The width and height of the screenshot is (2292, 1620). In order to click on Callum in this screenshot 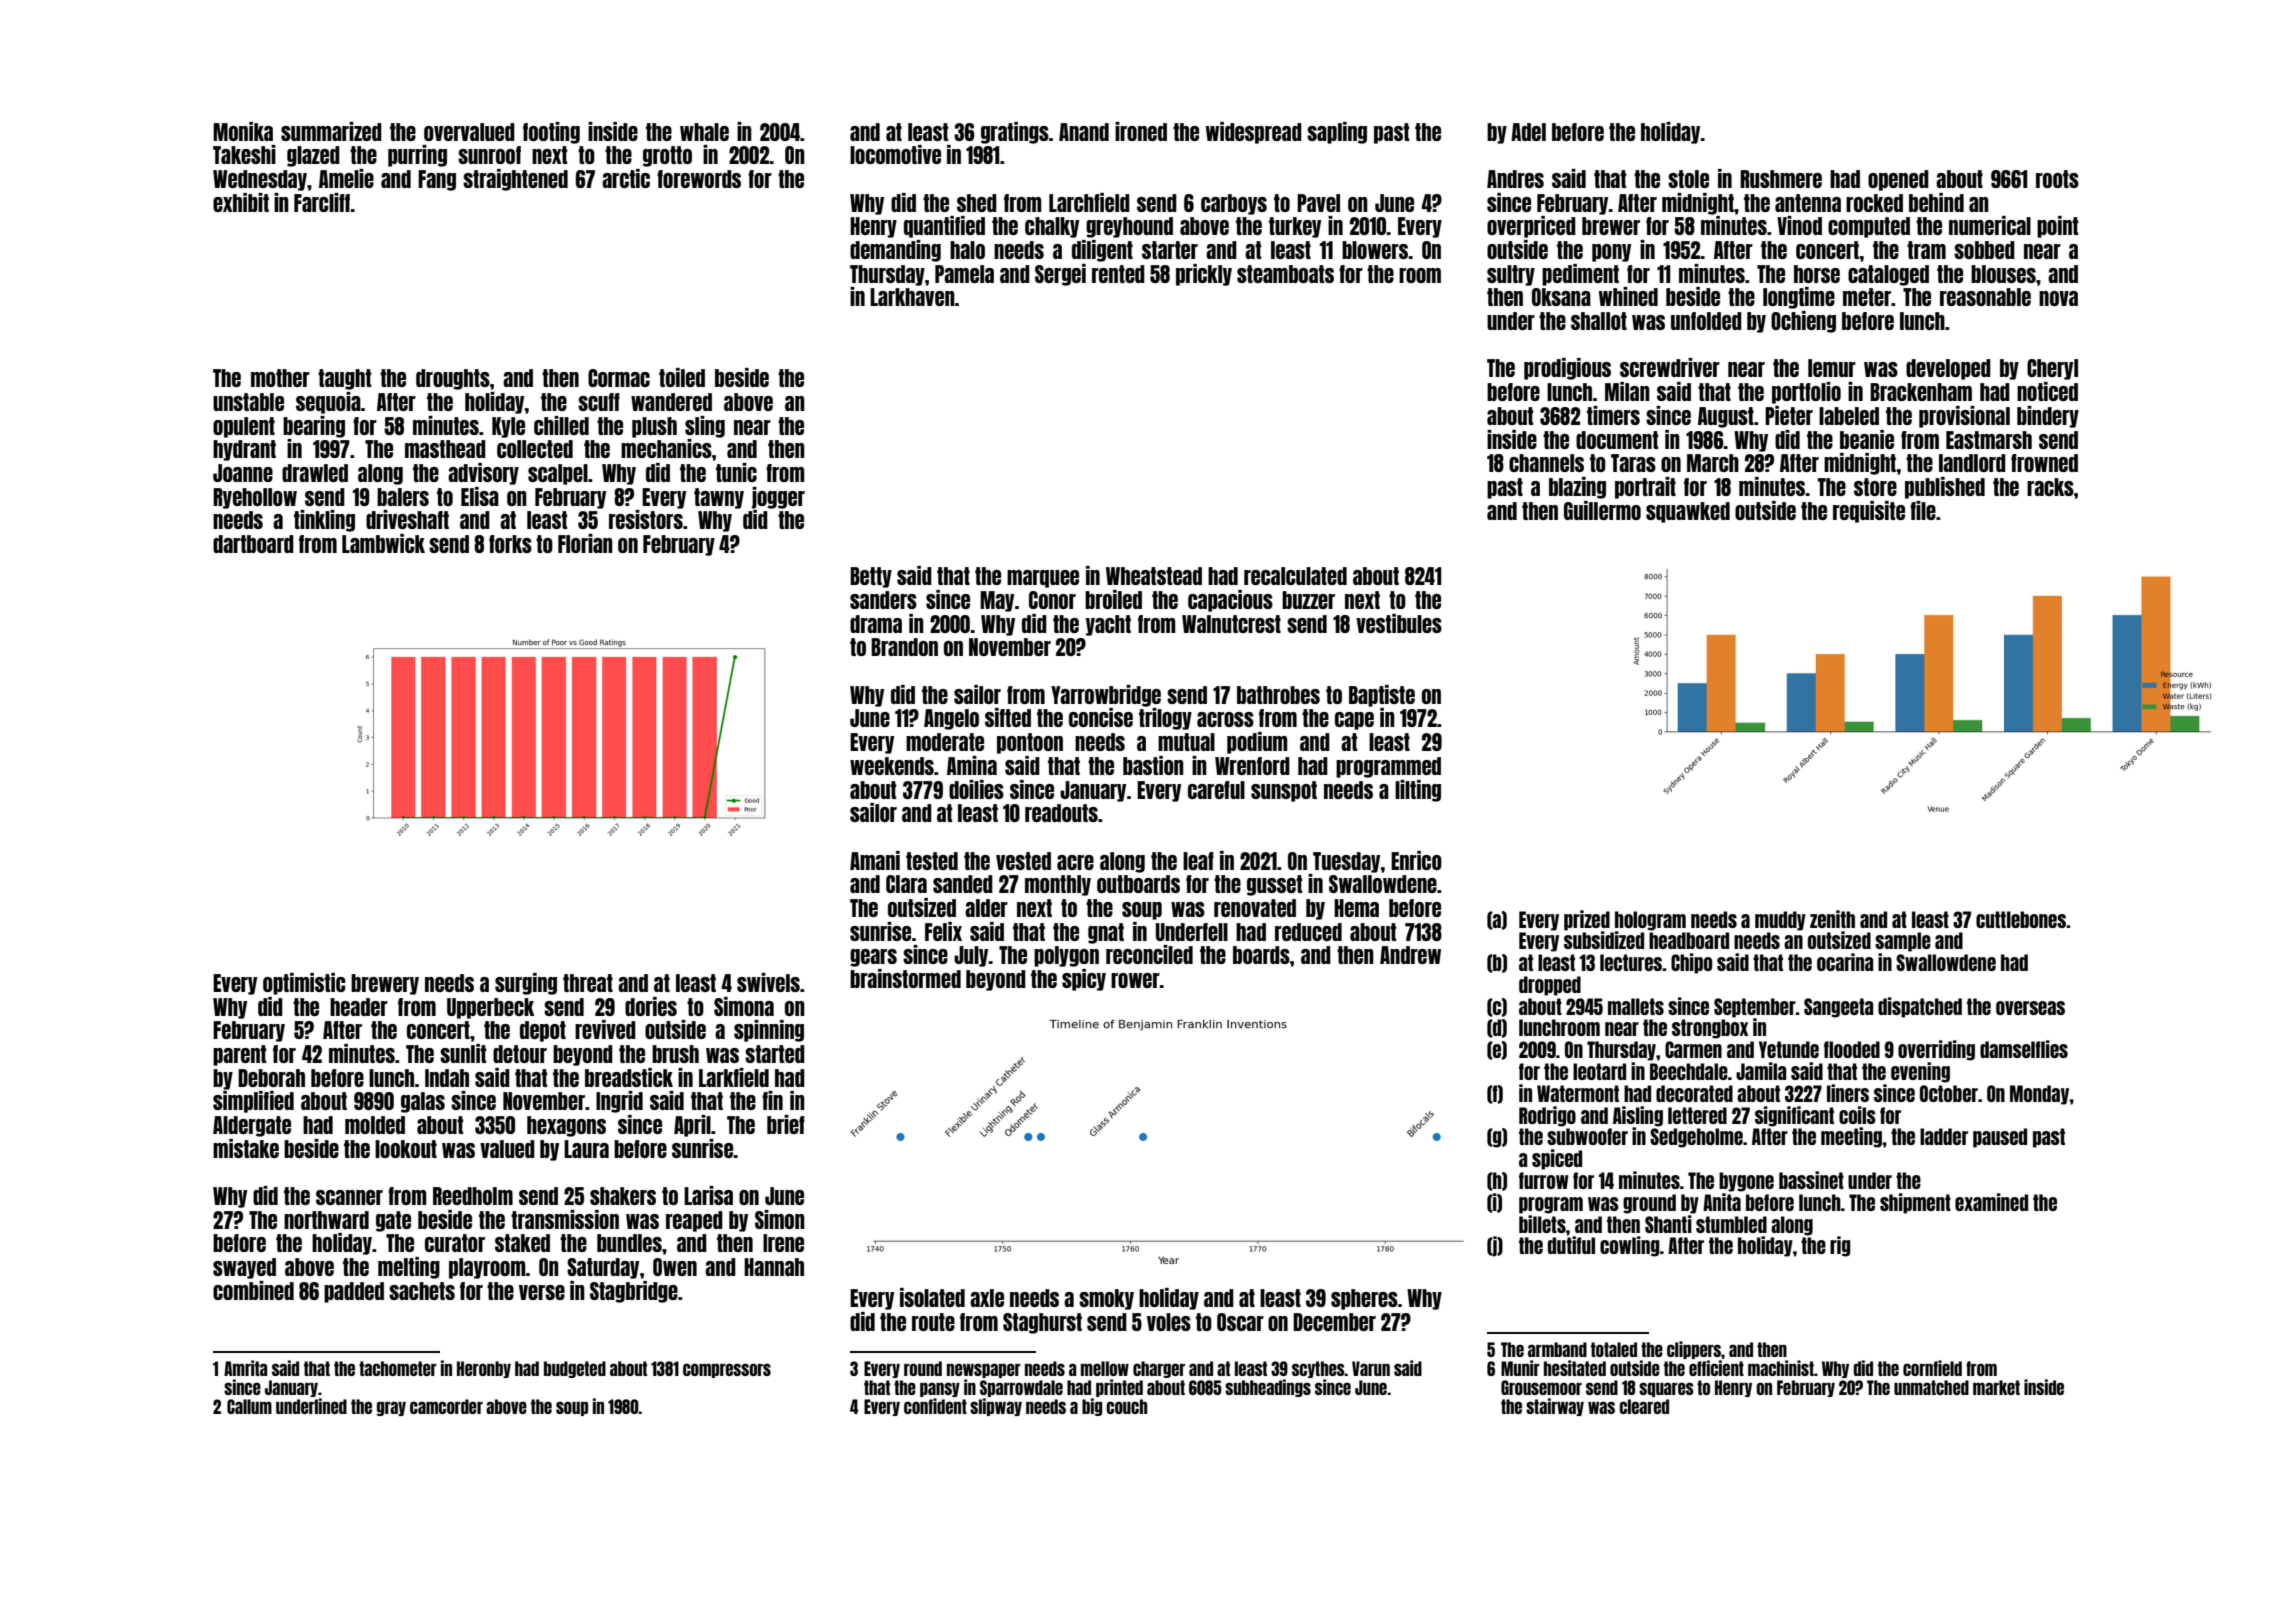, I will do `click(249, 1406)`.
